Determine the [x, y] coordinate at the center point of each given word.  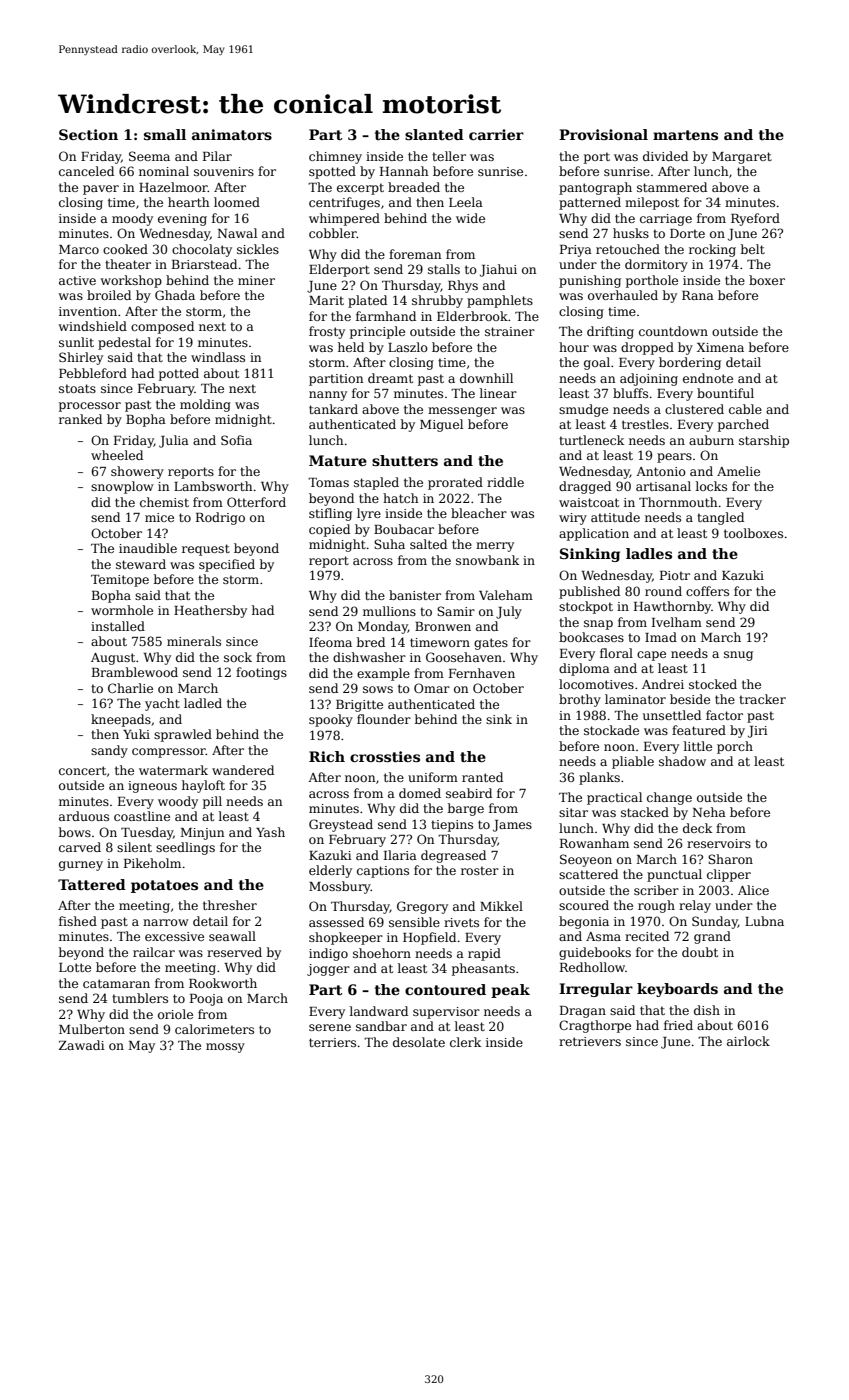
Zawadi [82, 1045]
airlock [748, 1041]
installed [118, 626]
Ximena [720, 347]
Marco [79, 249]
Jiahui [498, 270]
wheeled [117, 455]
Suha [389, 544]
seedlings [185, 848]
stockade [611, 730]
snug [738, 656]
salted [428, 544]
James [512, 826]
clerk [465, 1042]
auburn [711, 440]
